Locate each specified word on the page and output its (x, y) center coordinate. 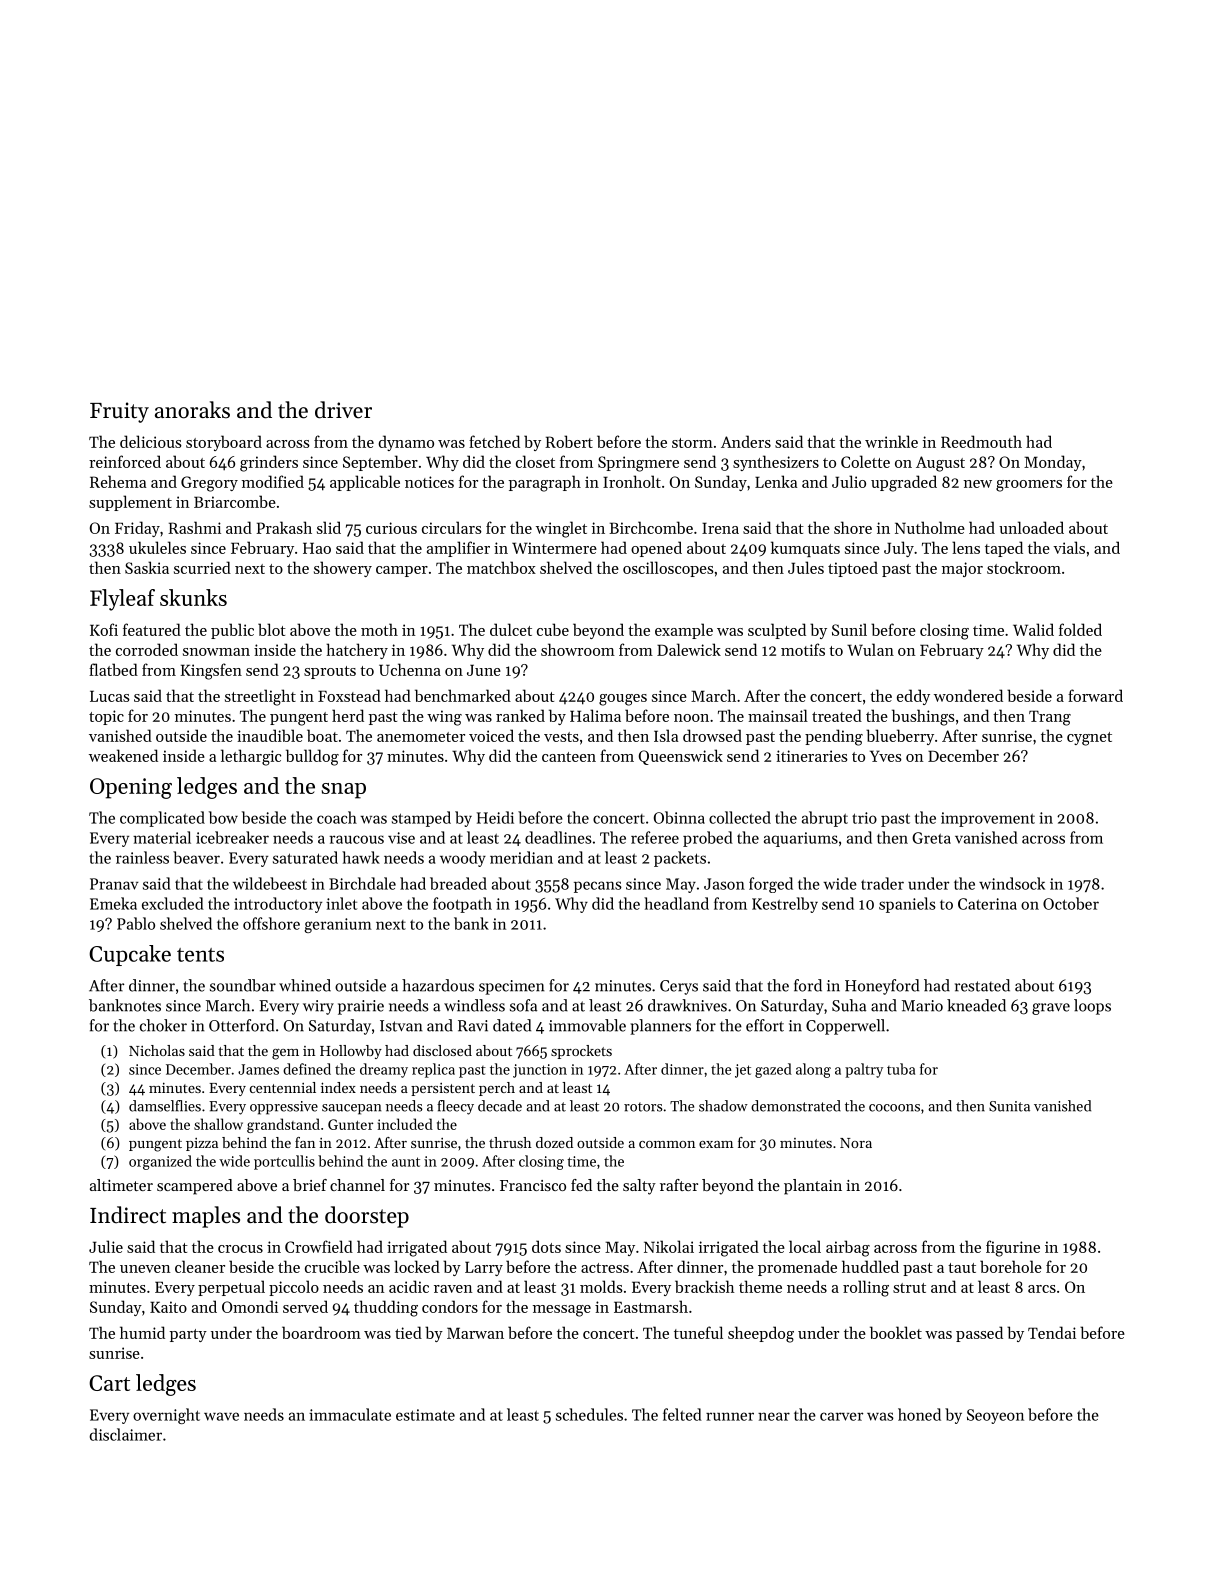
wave (221, 1416)
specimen (511, 987)
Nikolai (669, 1246)
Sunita (1009, 1106)
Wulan (870, 649)
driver (343, 410)
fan (305, 1142)
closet (535, 461)
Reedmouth (981, 441)
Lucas (110, 696)
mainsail (778, 715)
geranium (338, 925)
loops (1092, 1007)
